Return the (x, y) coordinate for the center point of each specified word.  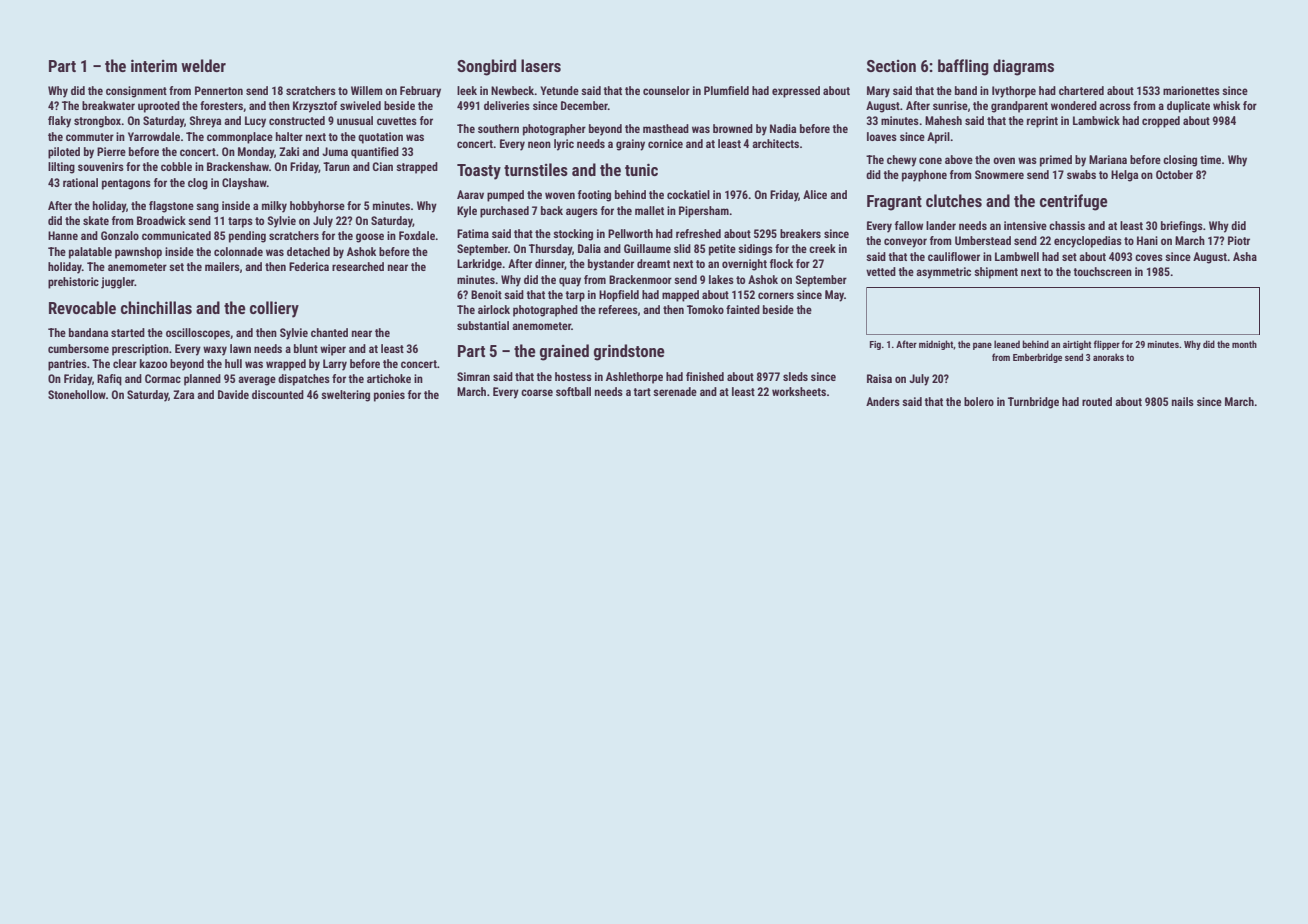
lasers (541, 65)
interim (154, 65)
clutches (954, 200)
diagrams (1023, 67)
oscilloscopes (198, 334)
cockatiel (688, 194)
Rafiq (109, 380)
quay (570, 282)
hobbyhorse (317, 207)
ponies (389, 396)
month (1244, 344)
